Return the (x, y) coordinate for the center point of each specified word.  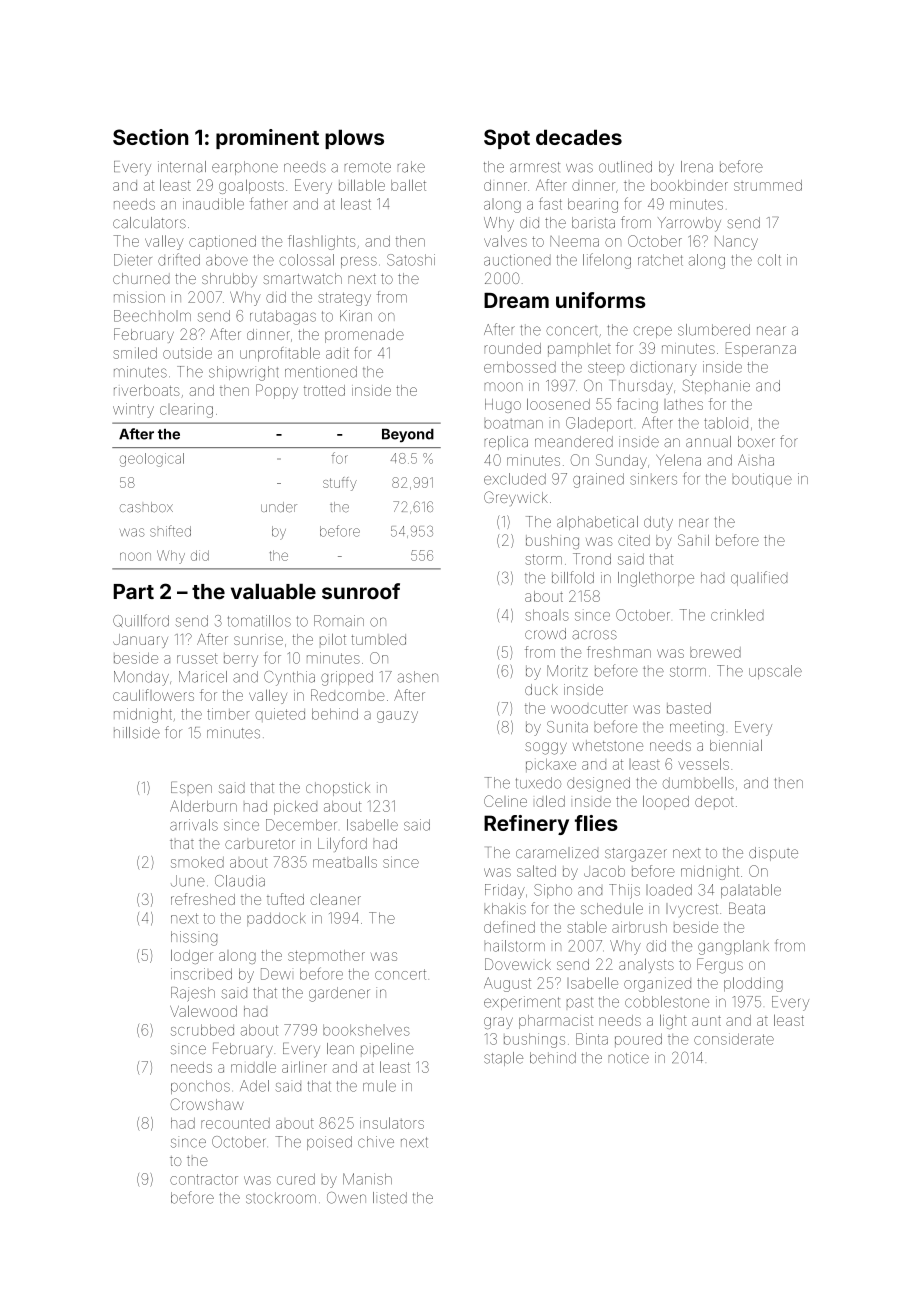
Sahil (693, 540)
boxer (756, 441)
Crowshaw (207, 1104)
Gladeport (599, 424)
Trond (592, 559)
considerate (734, 1039)
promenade (364, 336)
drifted (179, 259)
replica (506, 443)
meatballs (345, 862)
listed (390, 1198)
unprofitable (280, 354)
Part (133, 591)
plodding (753, 984)
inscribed (201, 974)
